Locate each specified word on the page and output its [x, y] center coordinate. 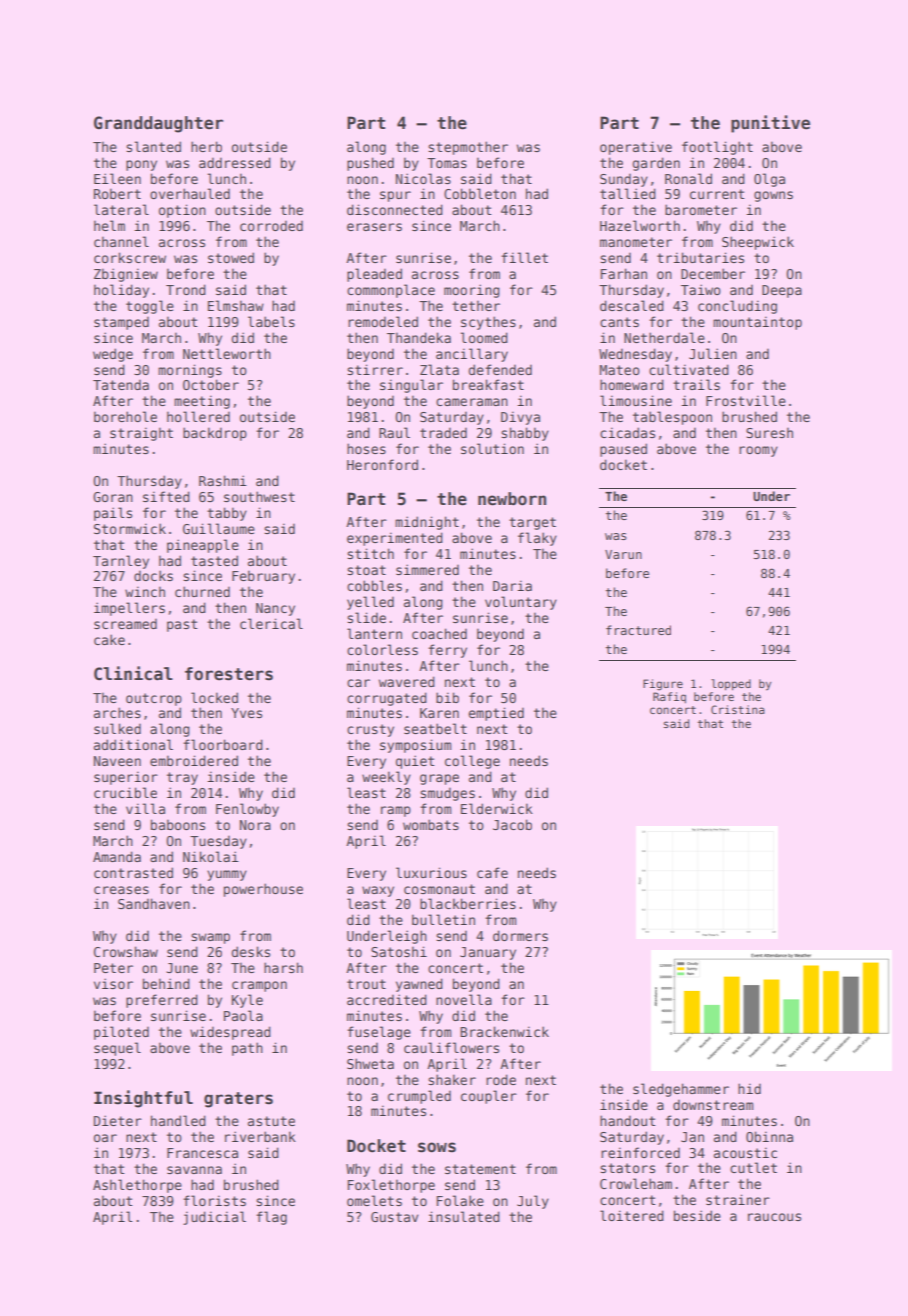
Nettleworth [227, 353]
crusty [370, 730]
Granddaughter [158, 124]
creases [121, 890]
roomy [758, 451]
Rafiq [669, 697]
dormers [520, 935]
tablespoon [672, 418]
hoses [366, 448]
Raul [394, 432]
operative [636, 148]
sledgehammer [681, 1090]
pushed [370, 164]
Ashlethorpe [137, 1186]
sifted [166, 496]
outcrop [154, 699]
